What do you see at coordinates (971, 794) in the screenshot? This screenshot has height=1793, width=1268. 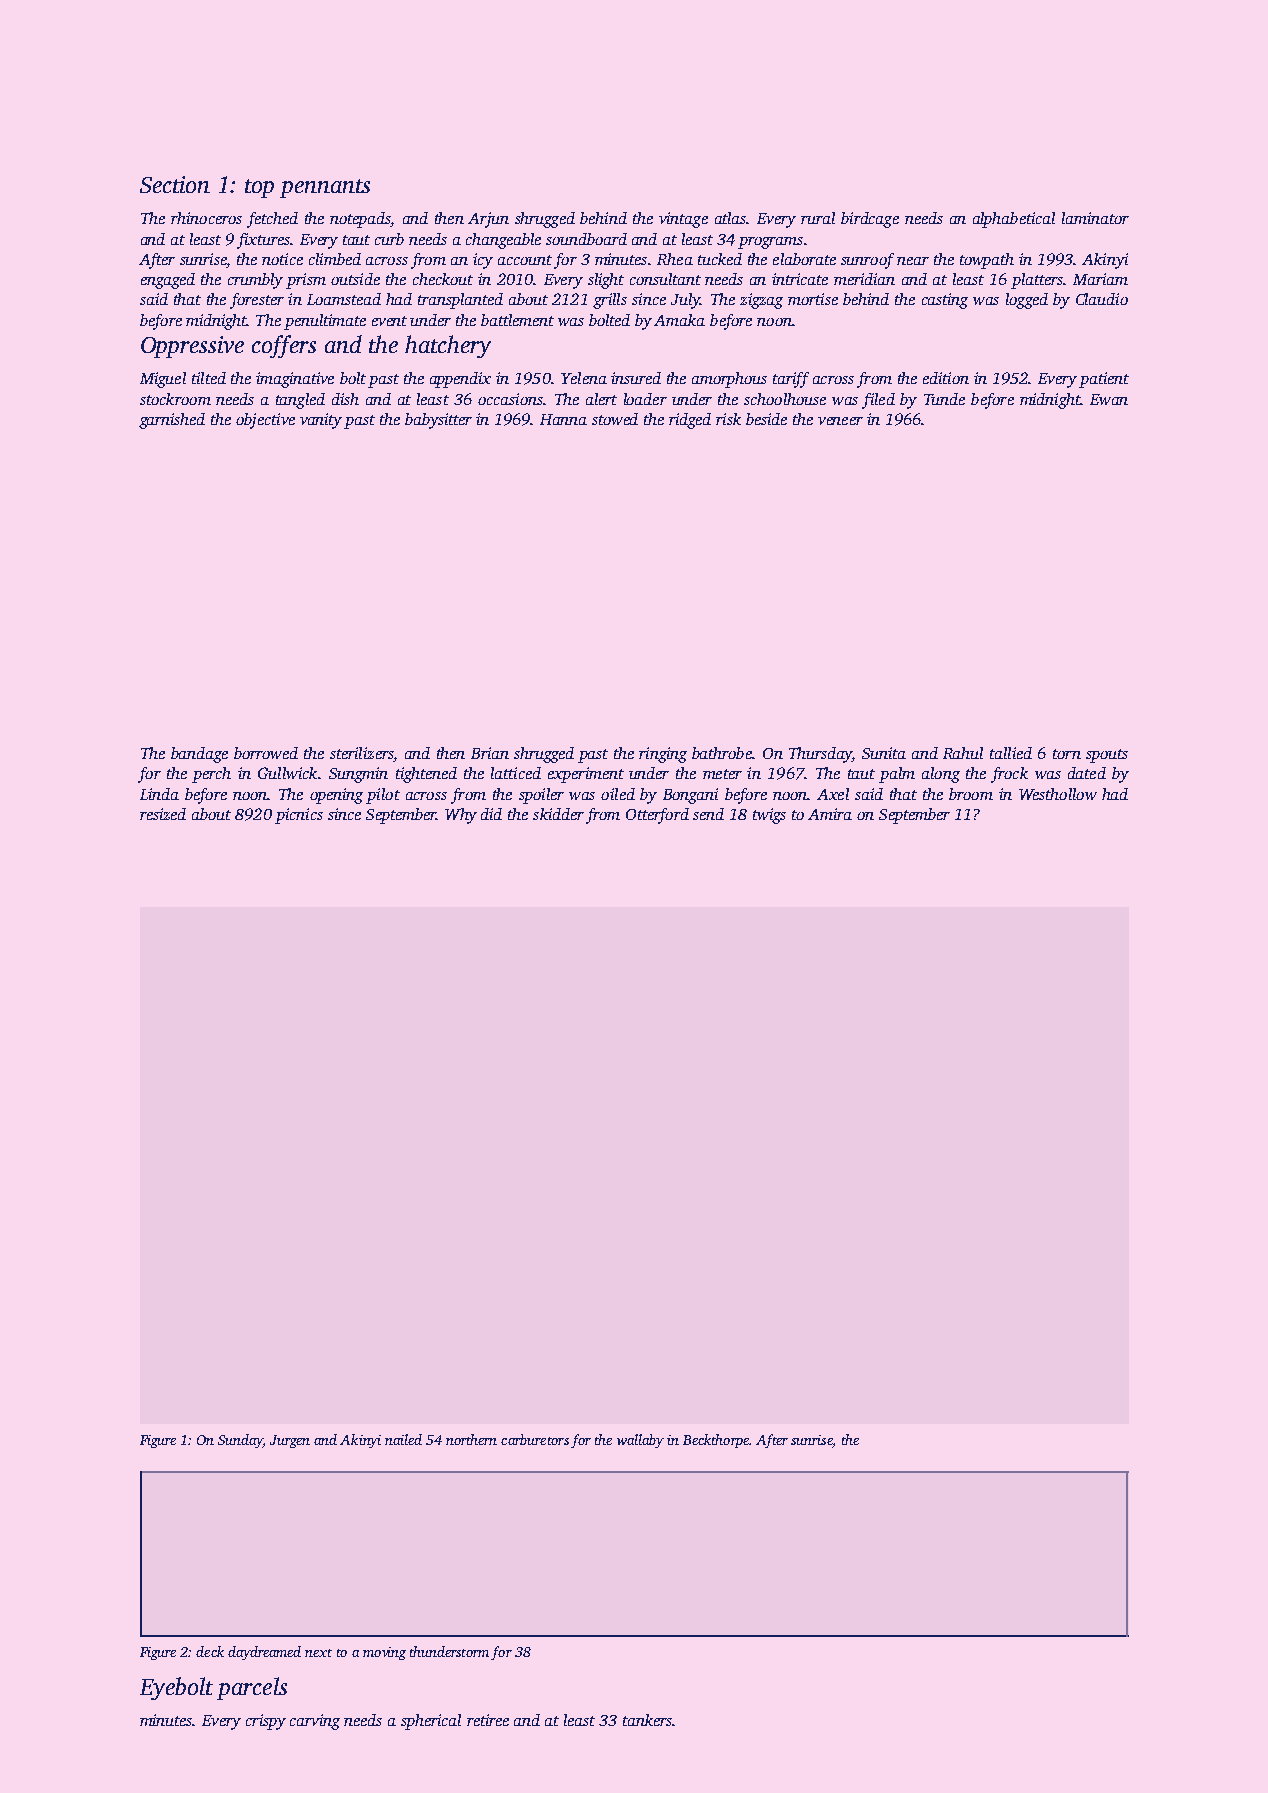 I see `broom` at bounding box center [971, 794].
